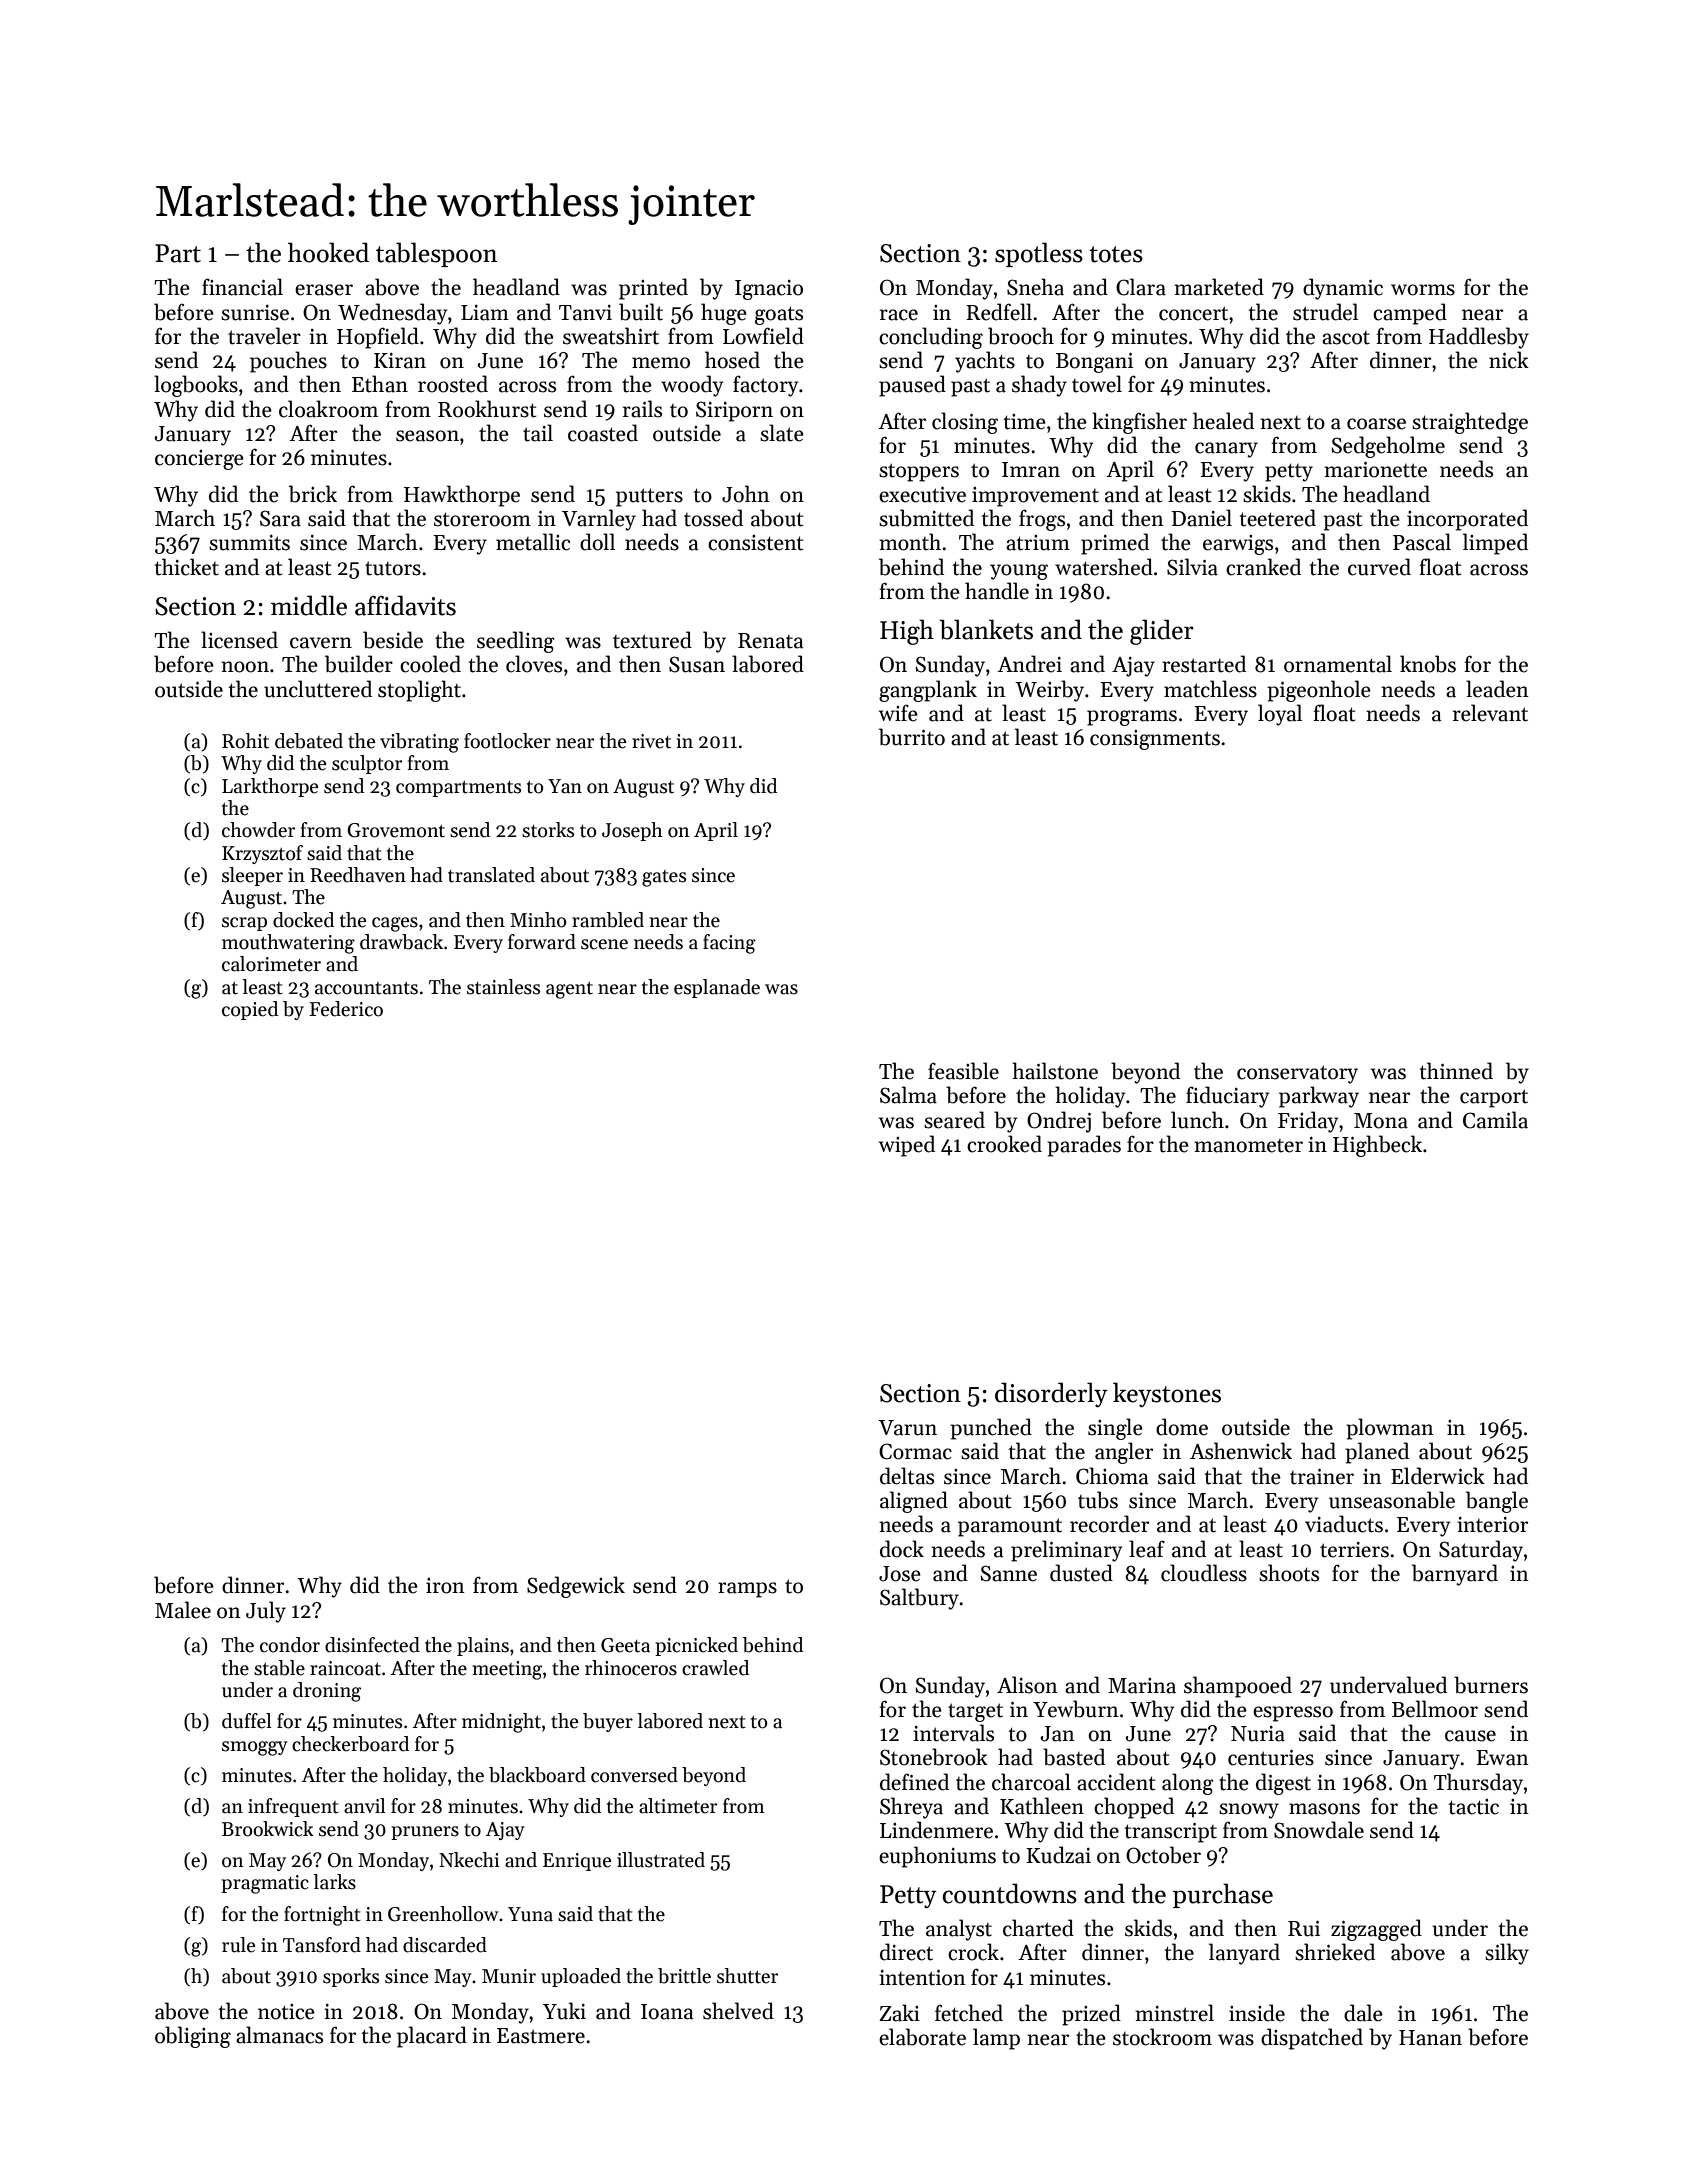 Image resolution: width=1683 pixels, height=2178 pixels. I want to click on target, so click(975, 1712).
